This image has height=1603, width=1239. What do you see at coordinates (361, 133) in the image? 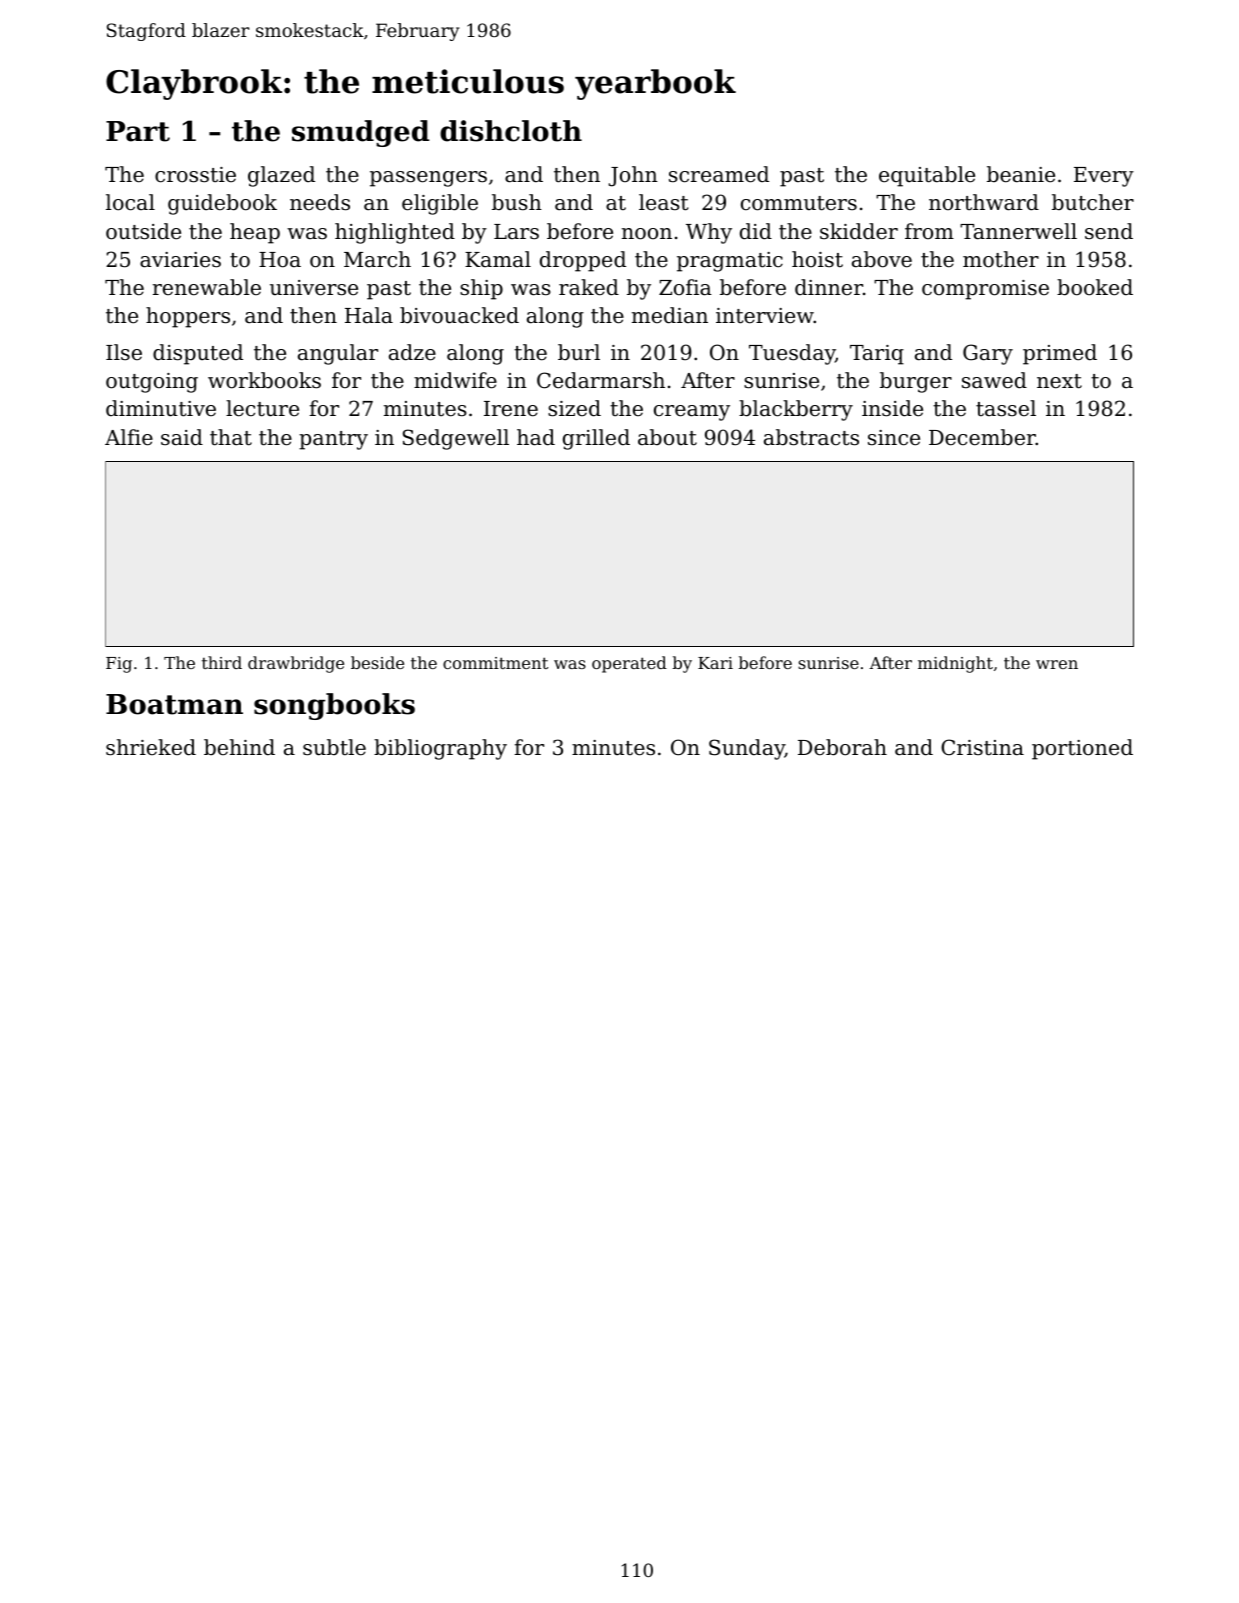
I see `smudged` at bounding box center [361, 133].
